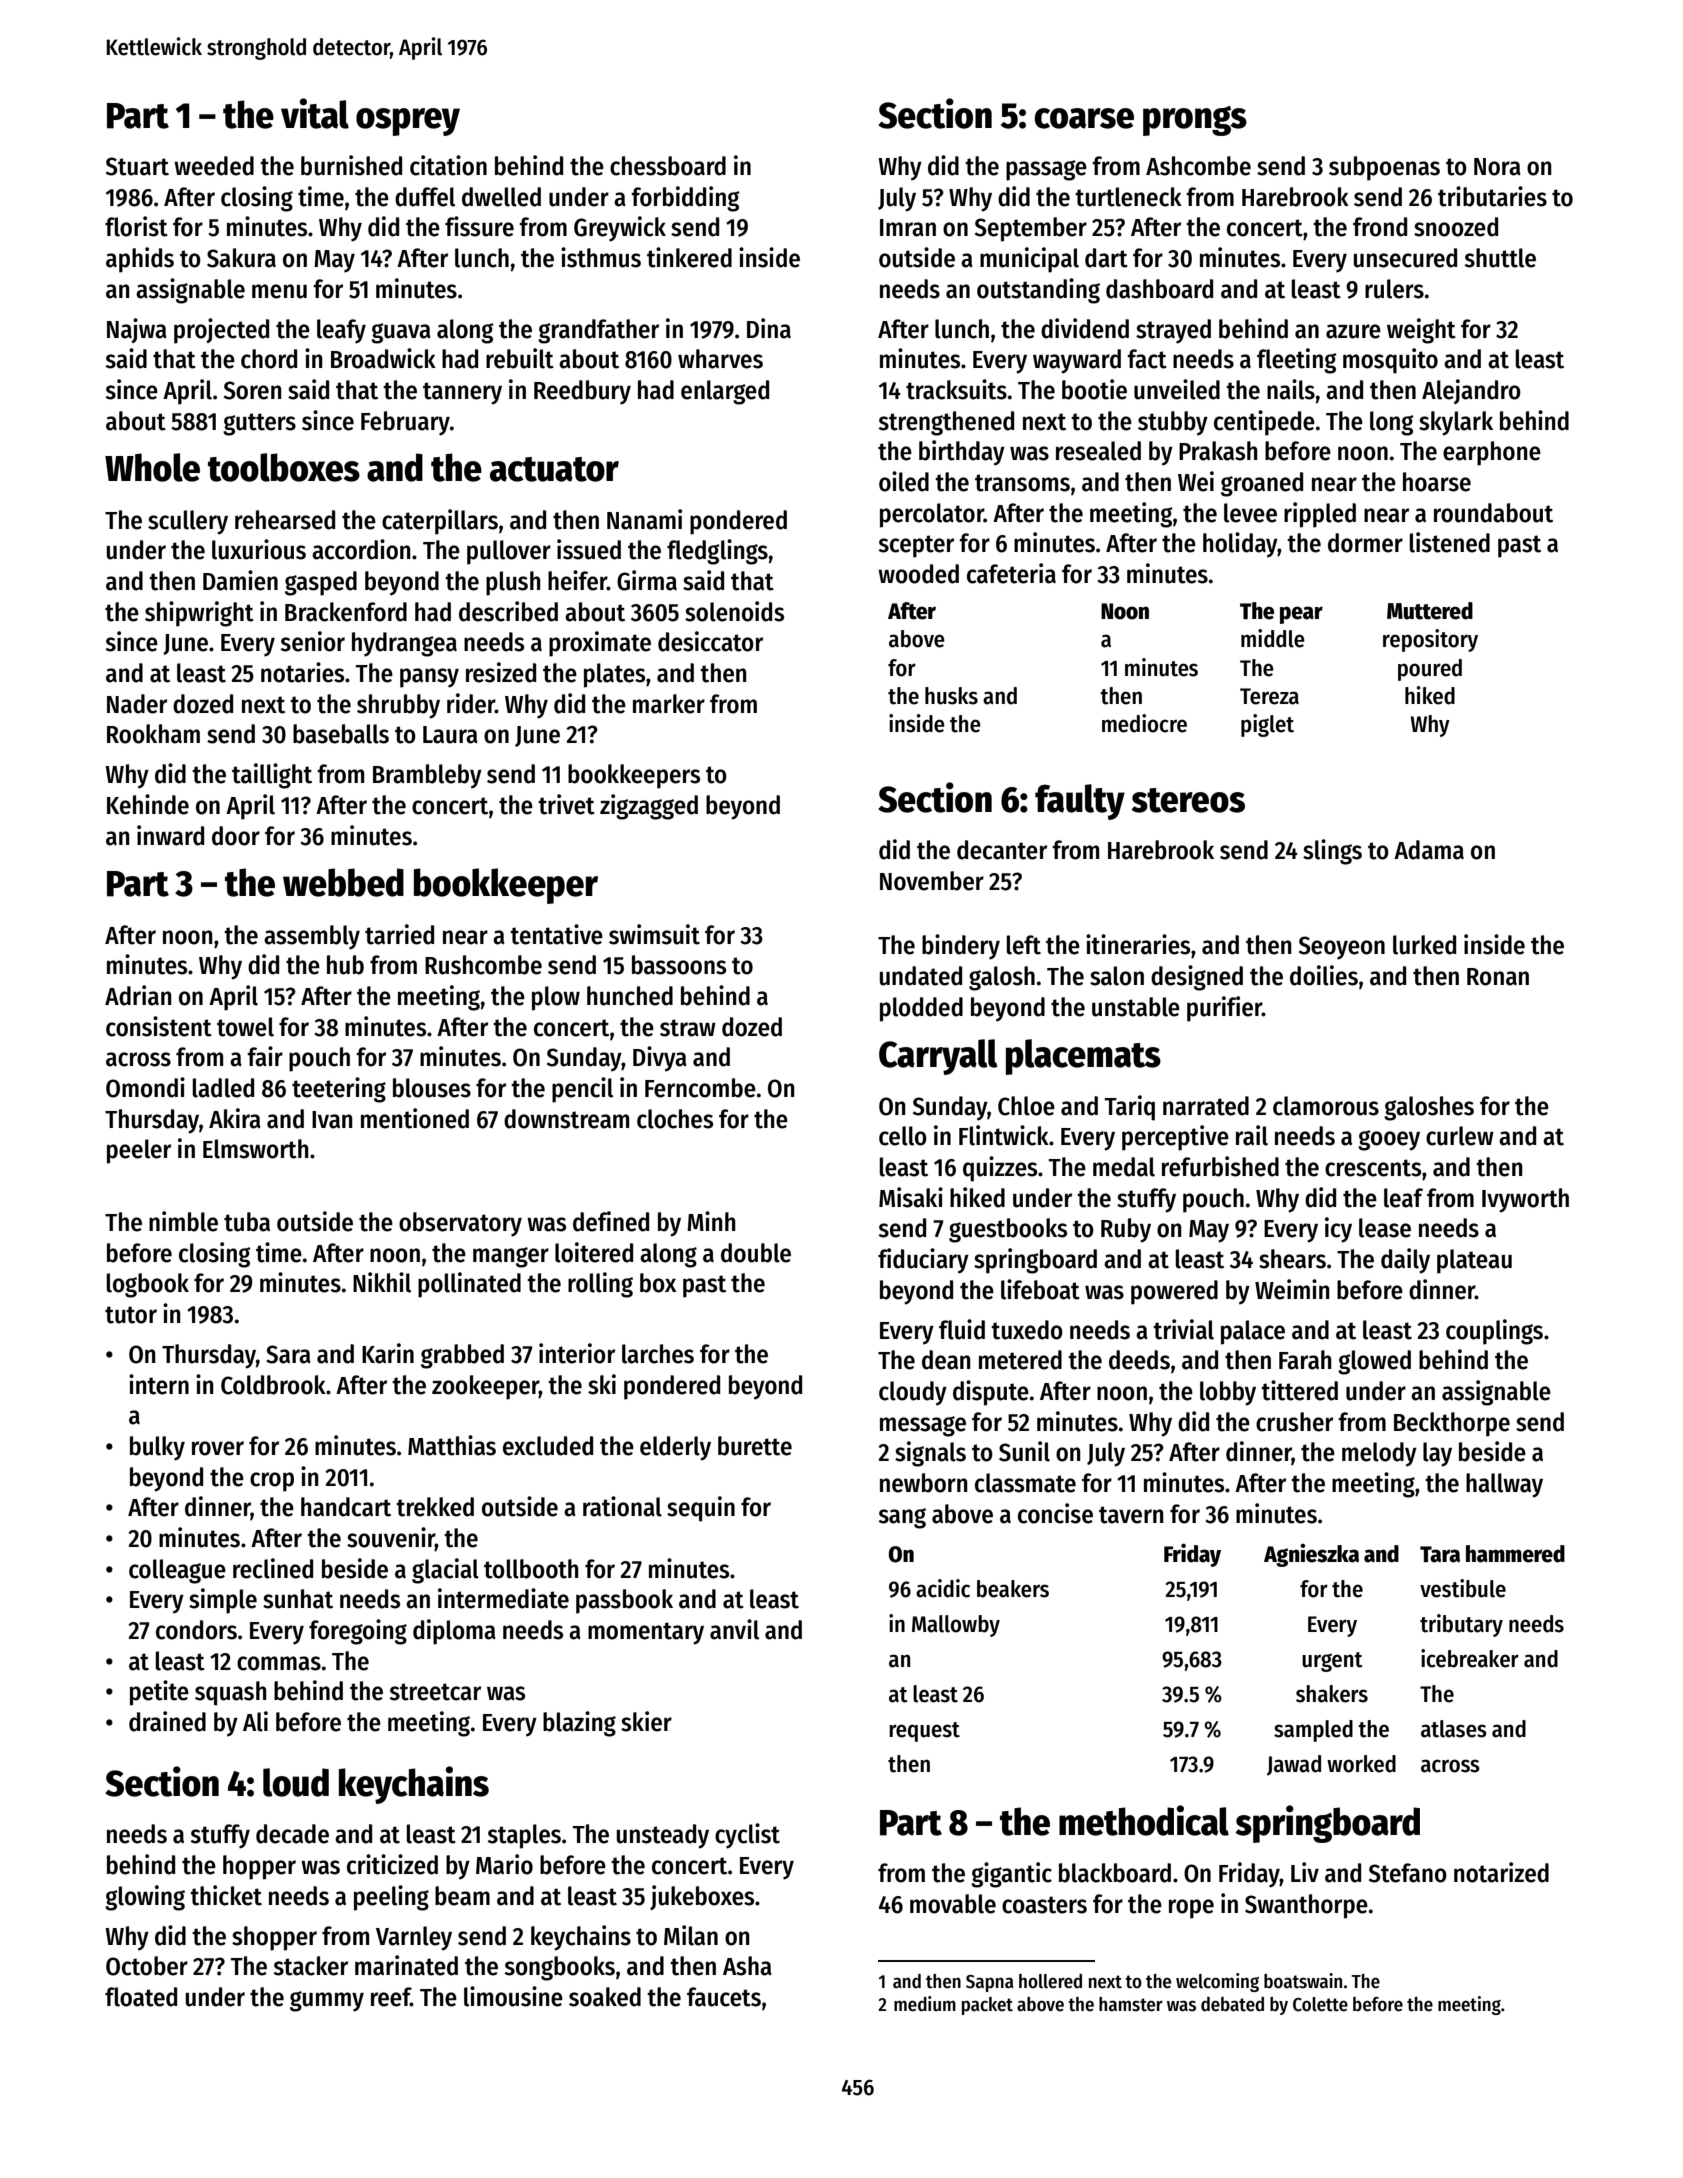  What do you see at coordinates (351, 165) in the document?
I see `burnished` at bounding box center [351, 165].
